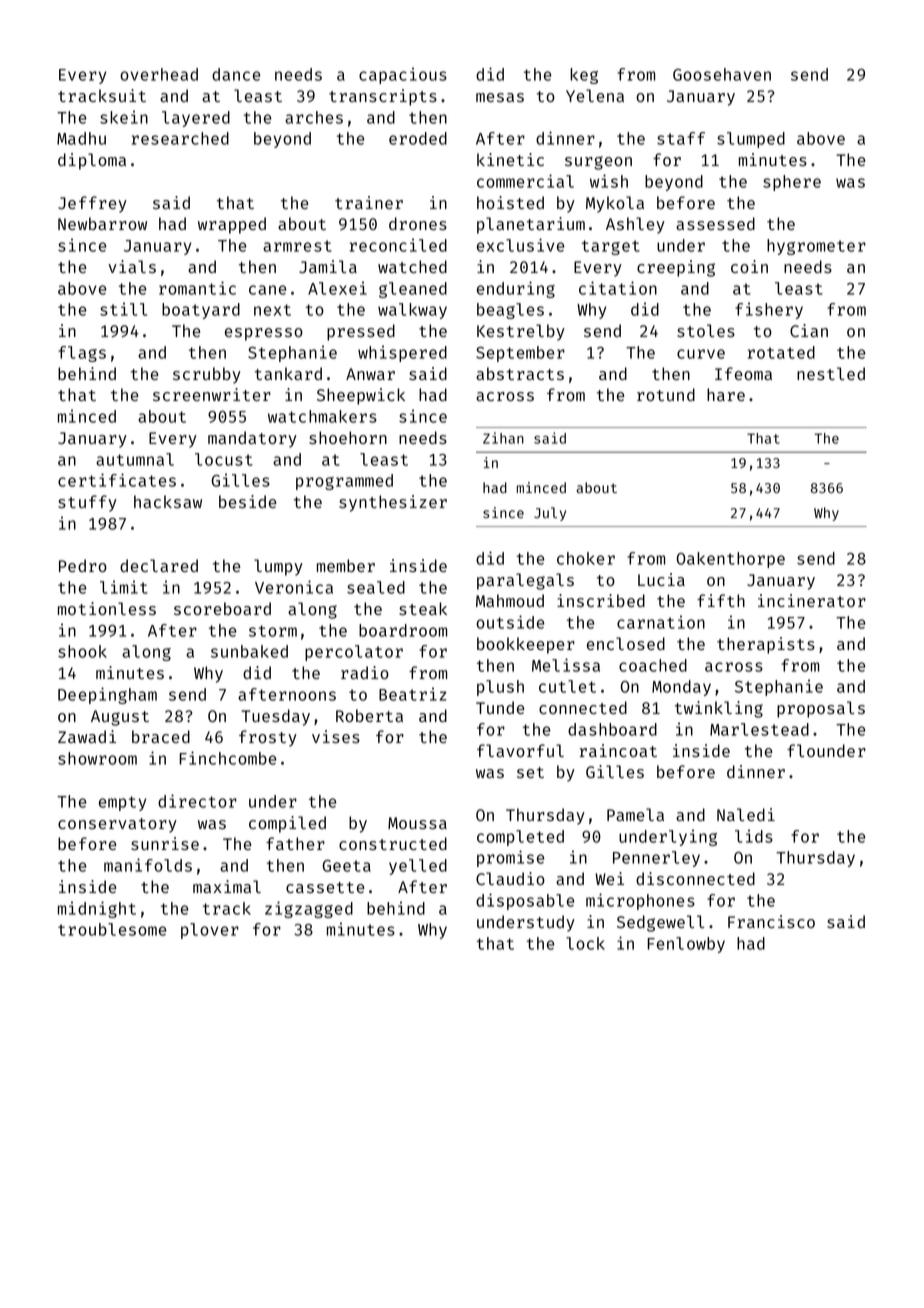 The height and width of the image is (1308, 924). What do you see at coordinates (500, 97) in the image?
I see `mesas` at bounding box center [500, 97].
